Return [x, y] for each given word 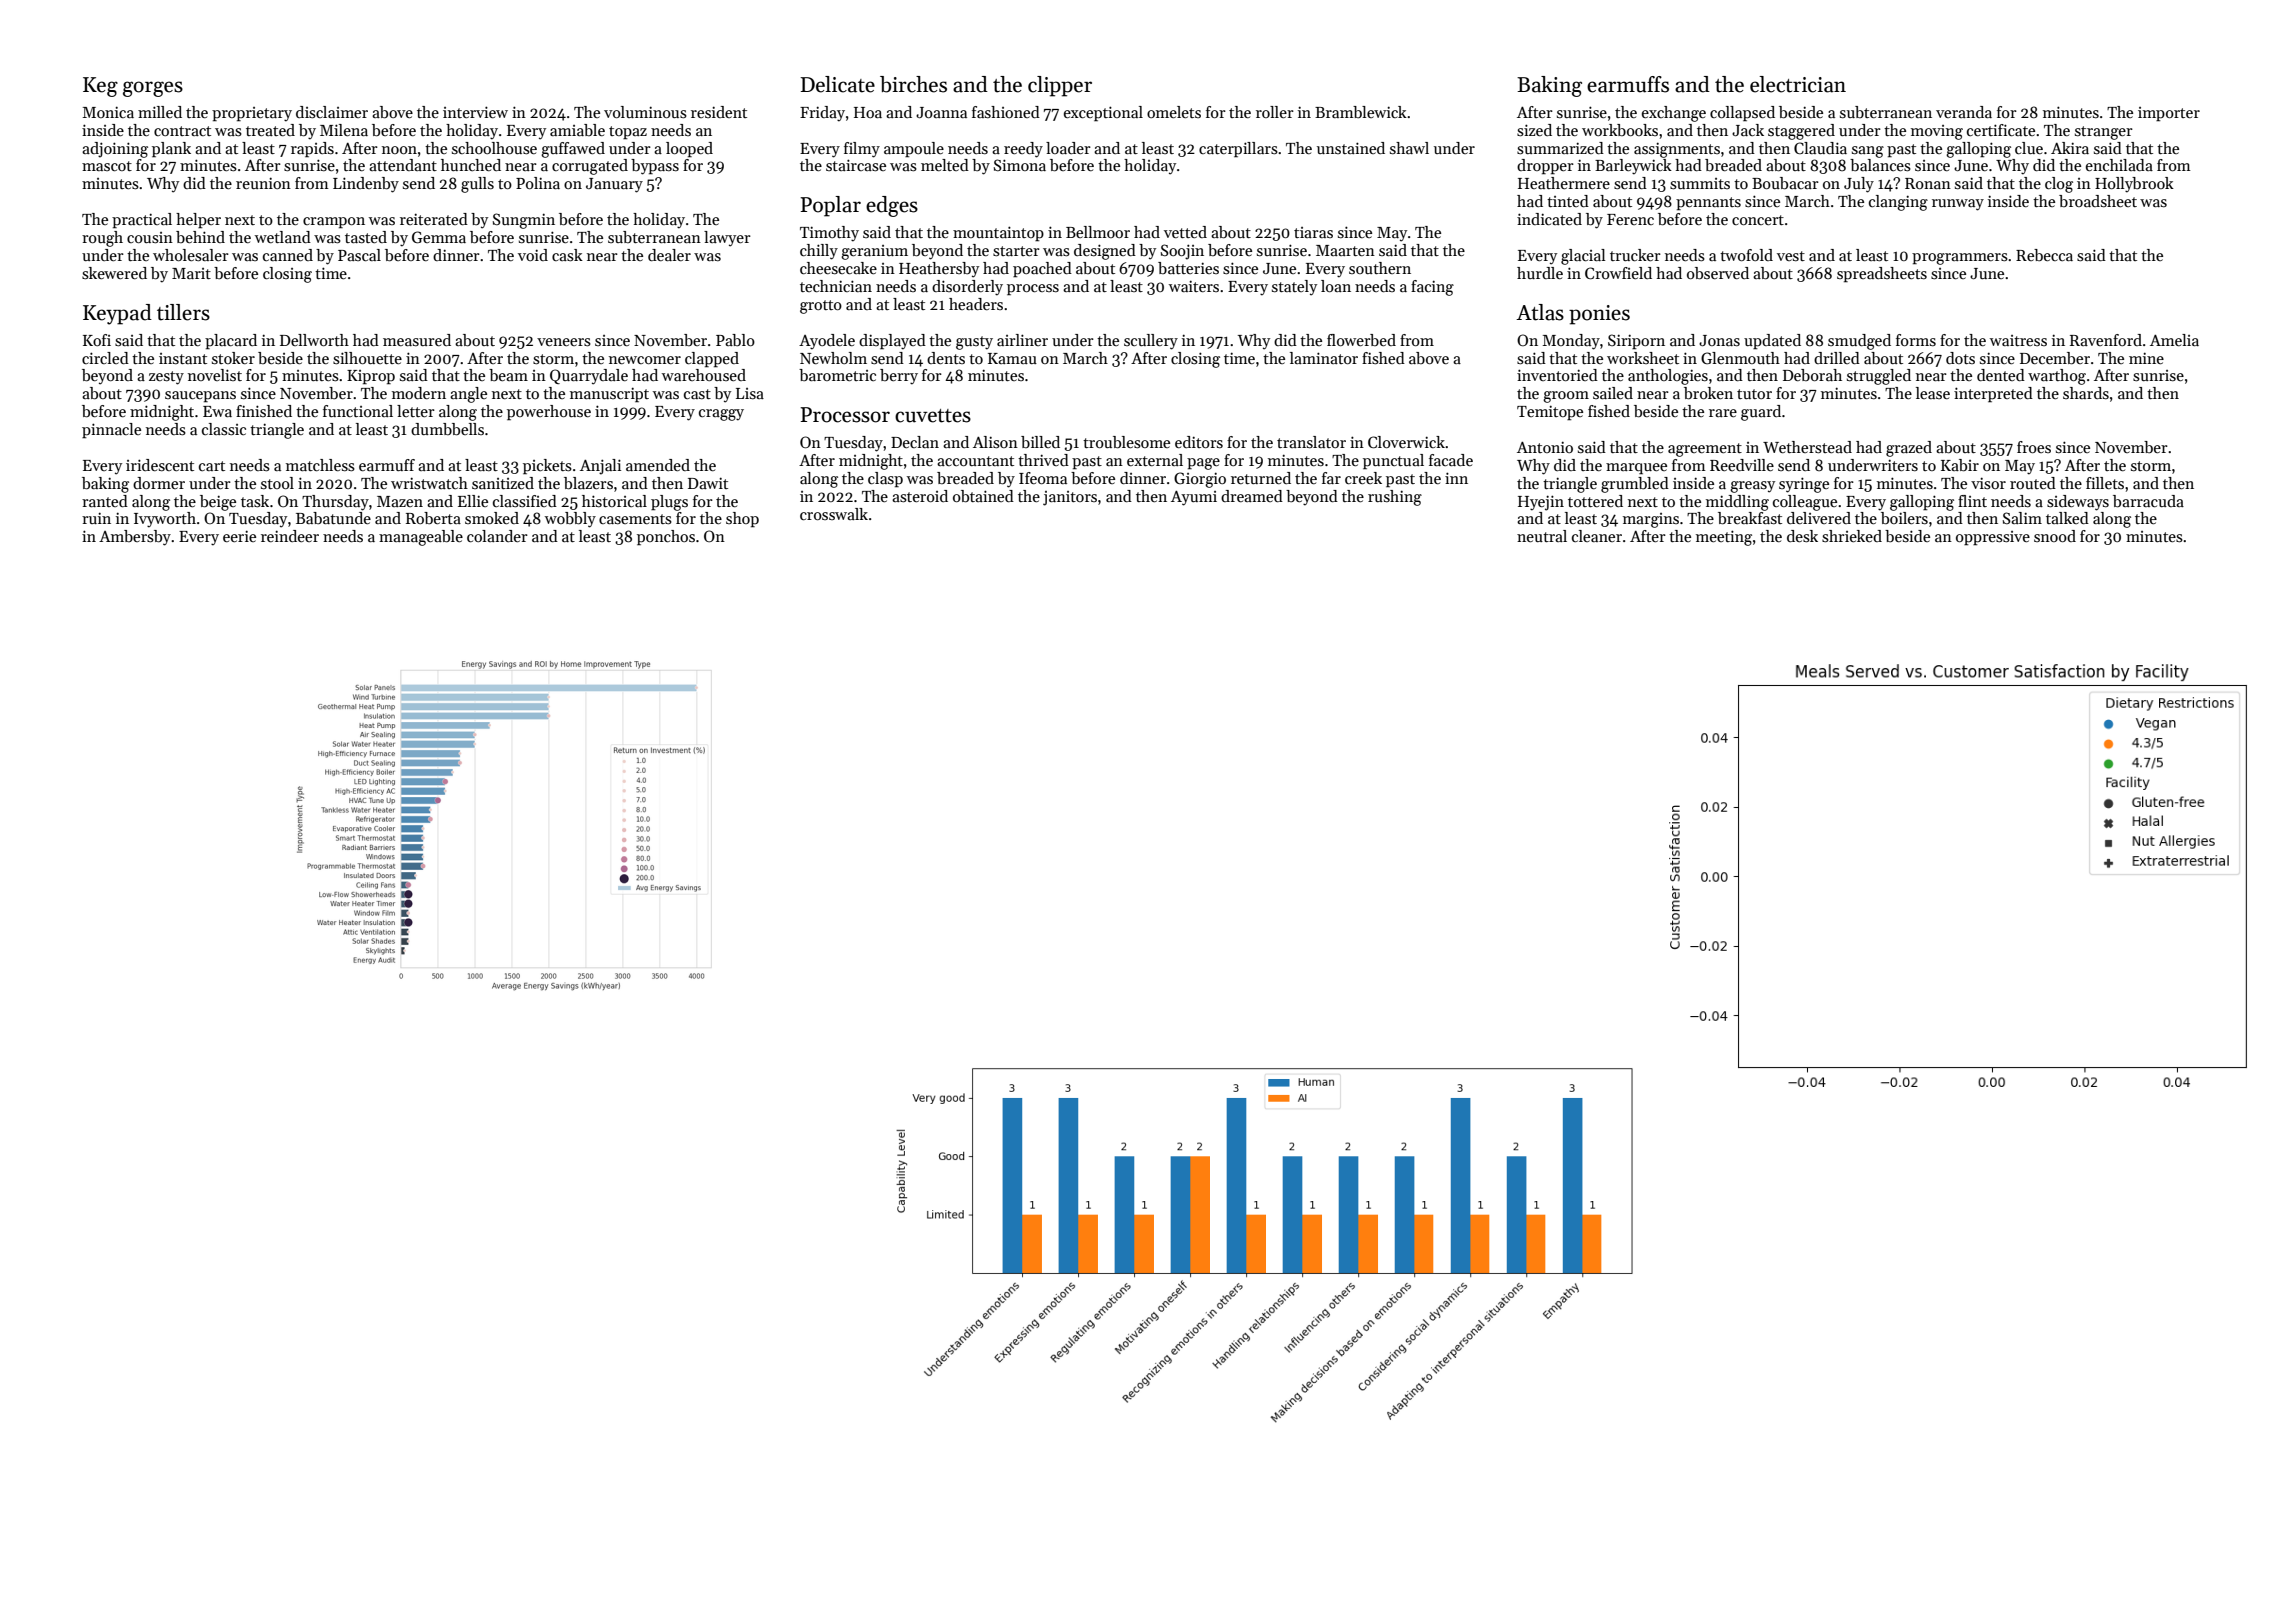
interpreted [1993, 395]
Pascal [359, 255]
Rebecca [2044, 255]
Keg [100, 87]
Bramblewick [1361, 112]
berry [899, 377]
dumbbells [447, 429]
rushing [1395, 498]
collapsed [1742, 114]
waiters [1194, 286]
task [255, 501]
